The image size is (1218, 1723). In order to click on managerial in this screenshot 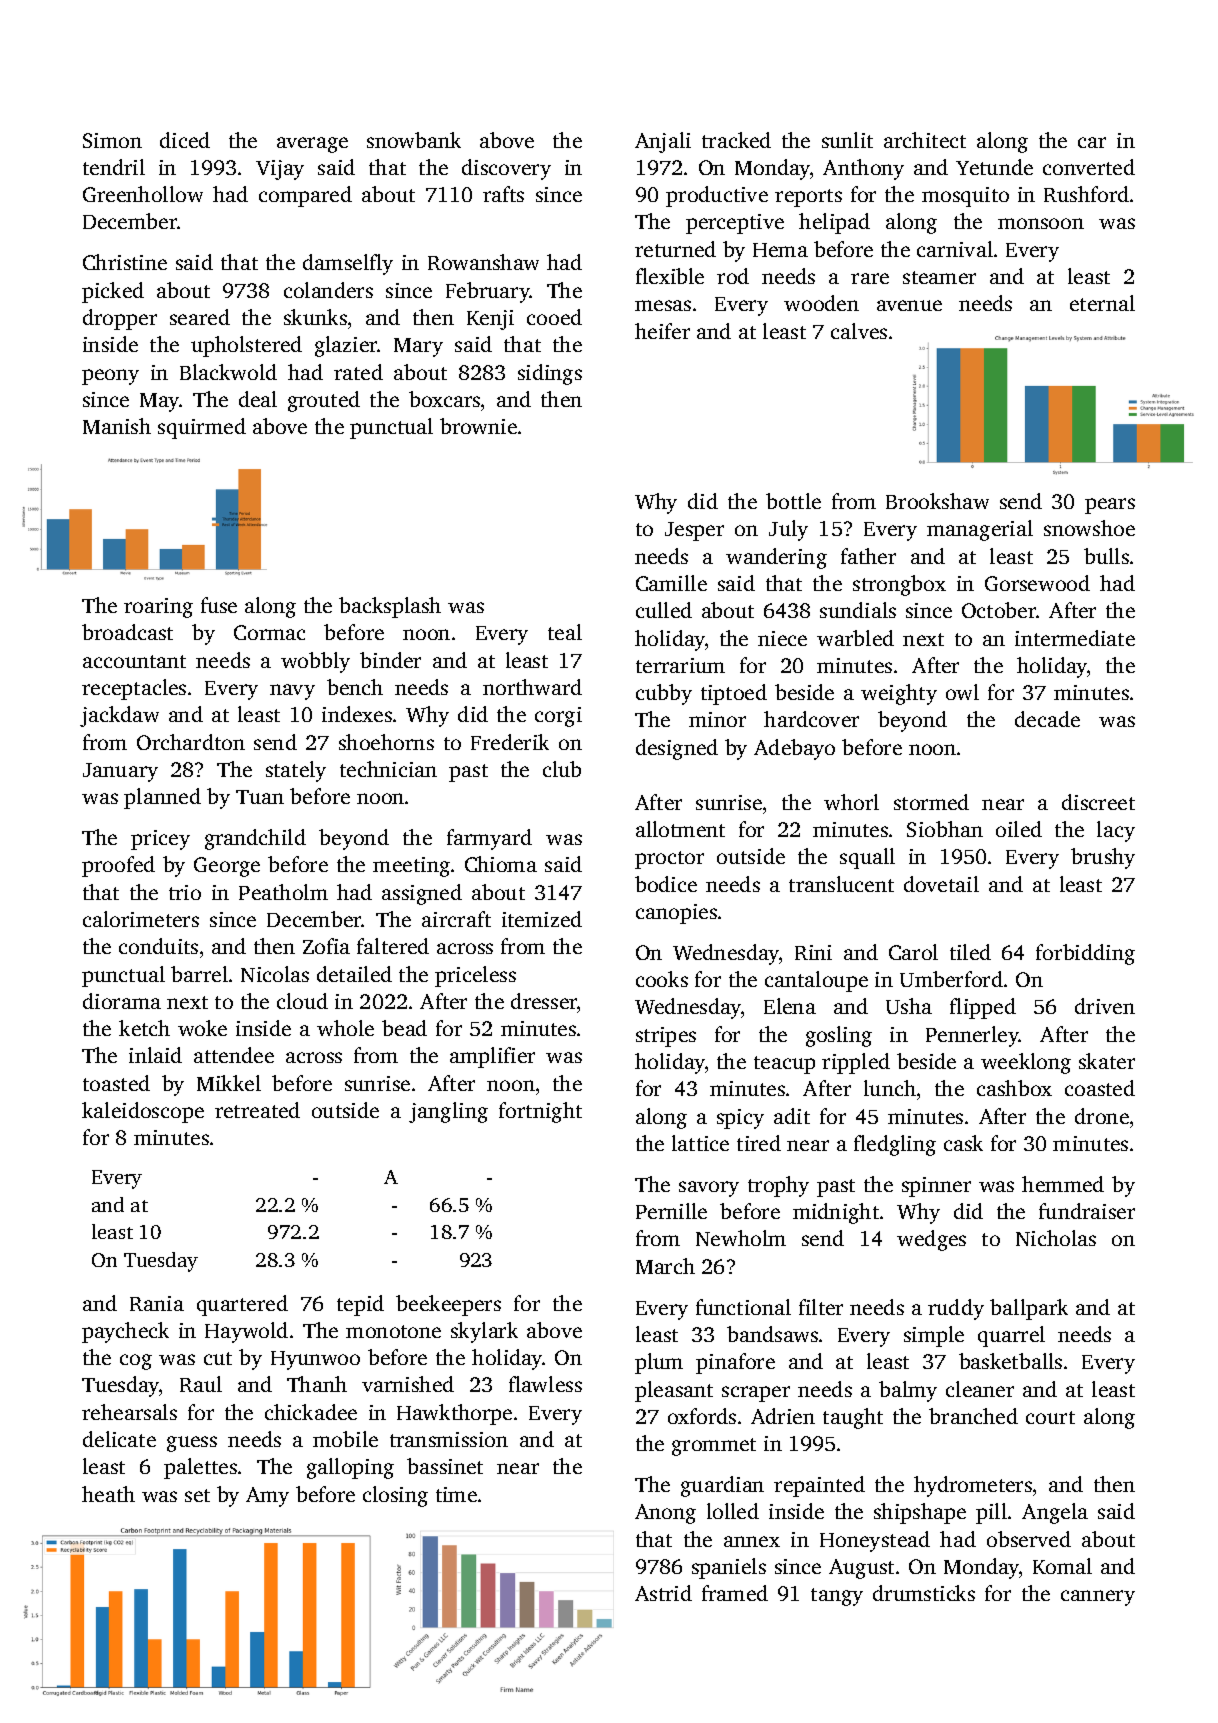, I will do `click(980, 530)`.
